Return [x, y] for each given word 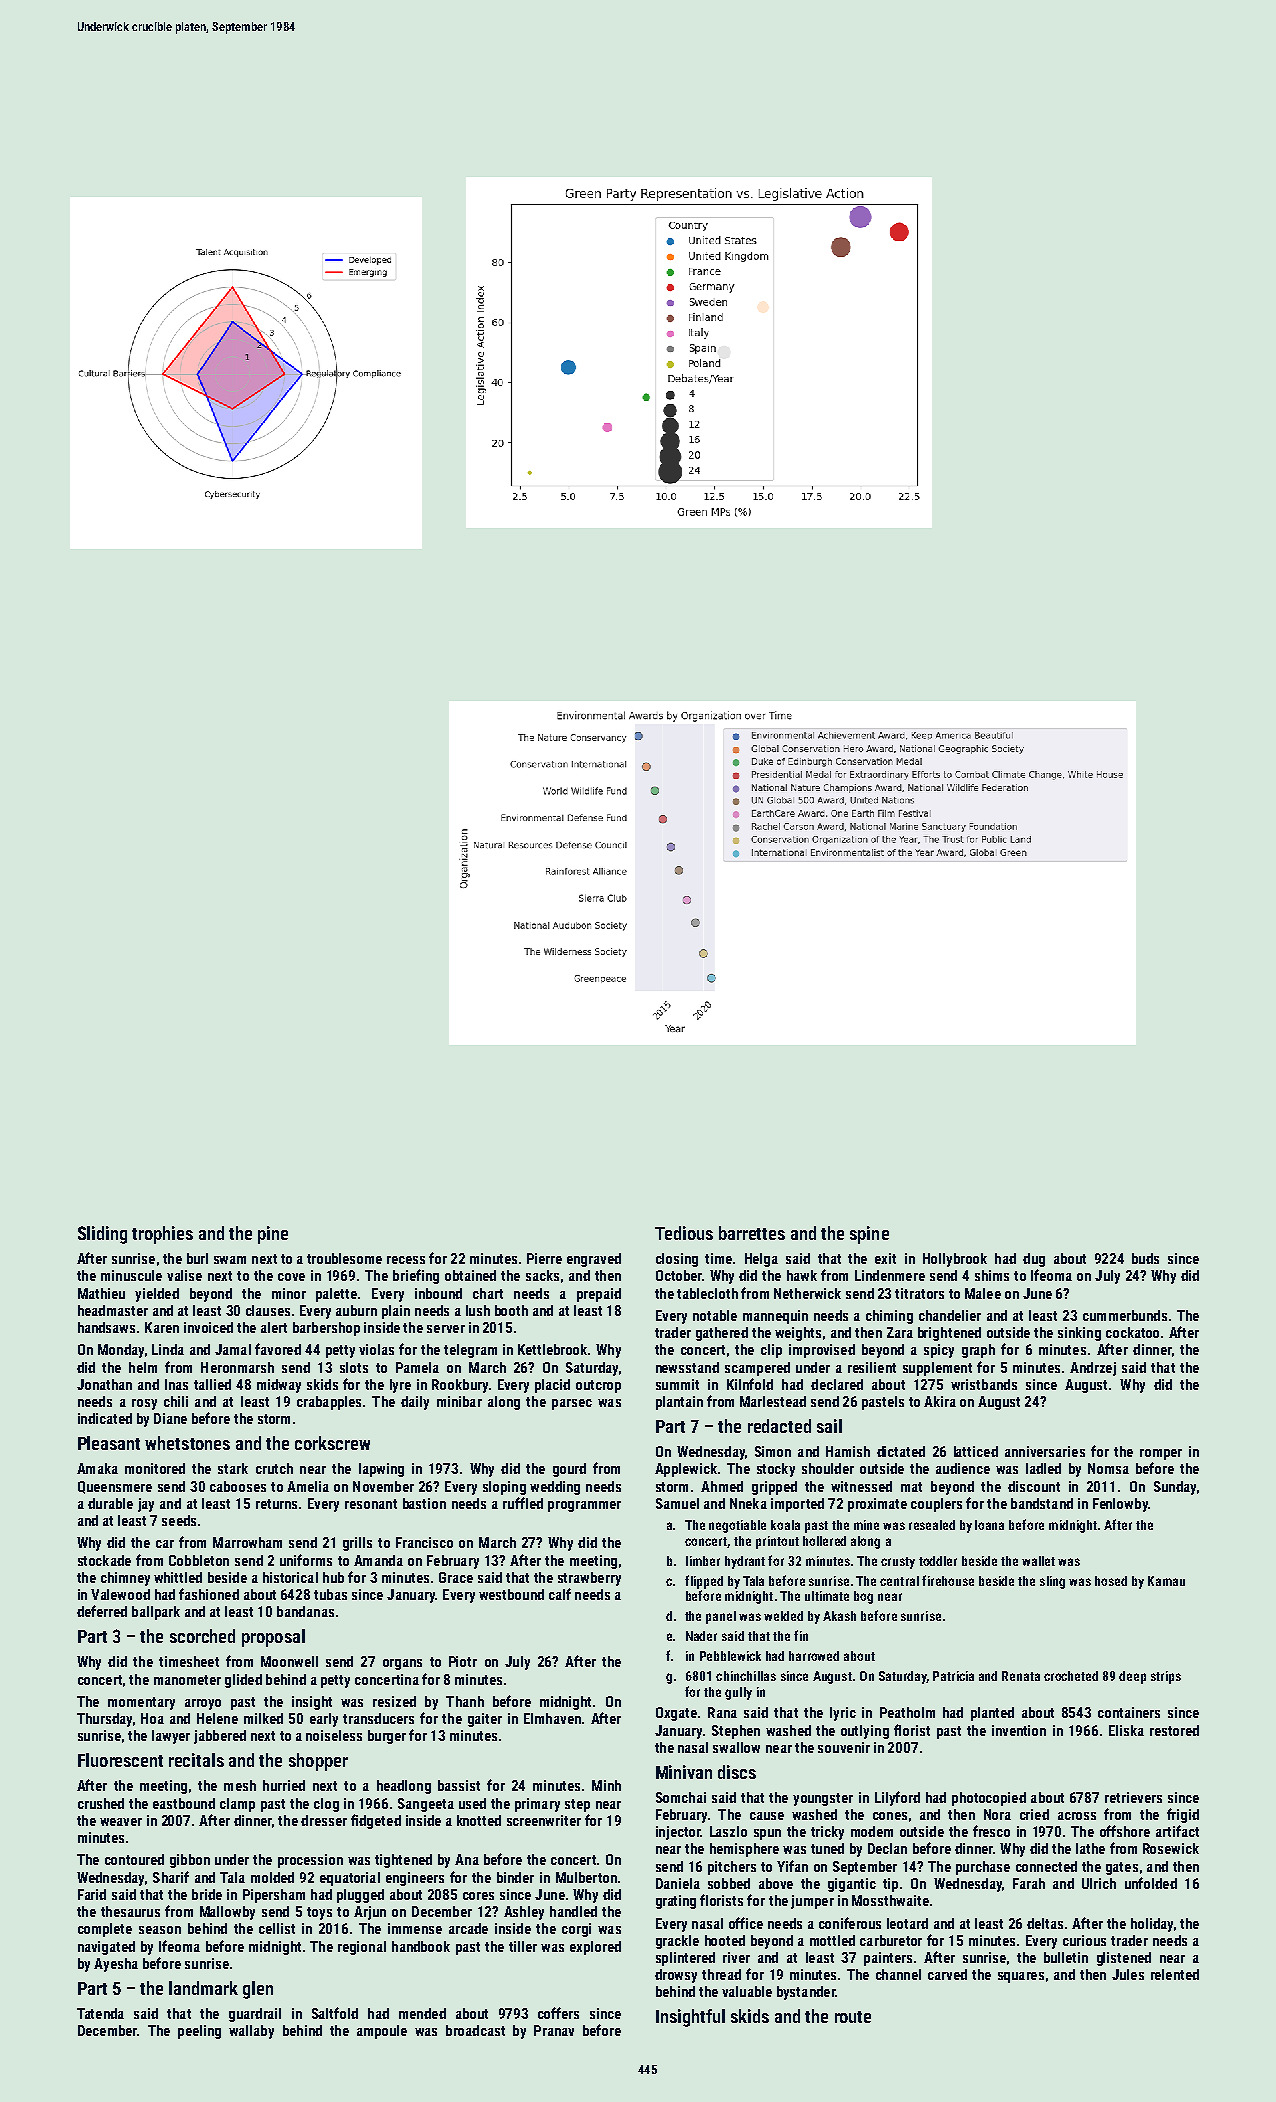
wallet [1038, 1561]
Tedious [684, 1233]
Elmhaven [552, 1718]
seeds [179, 1520]
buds [1145, 1258]
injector [678, 1833]
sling [1052, 1582]
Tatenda [100, 2013]
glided [243, 1681]
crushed [101, 1803]
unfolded [1151, 1883]
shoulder [828, 1468]
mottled [832, 1940]
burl [197, 1258]
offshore [1125, 1831]
